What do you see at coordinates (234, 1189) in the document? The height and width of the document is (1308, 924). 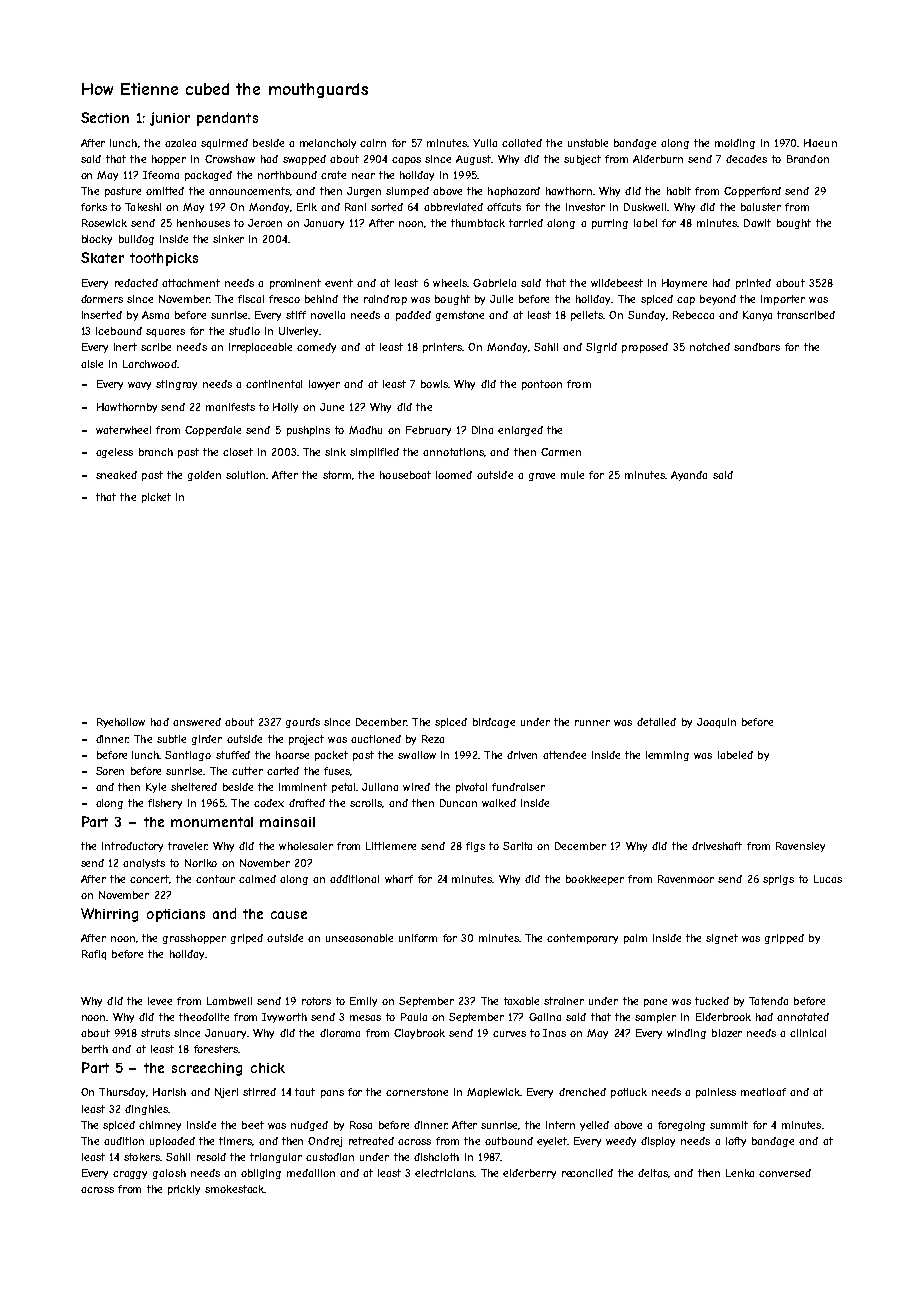 I see `smokestack` at bounding box center [234, 1189].
